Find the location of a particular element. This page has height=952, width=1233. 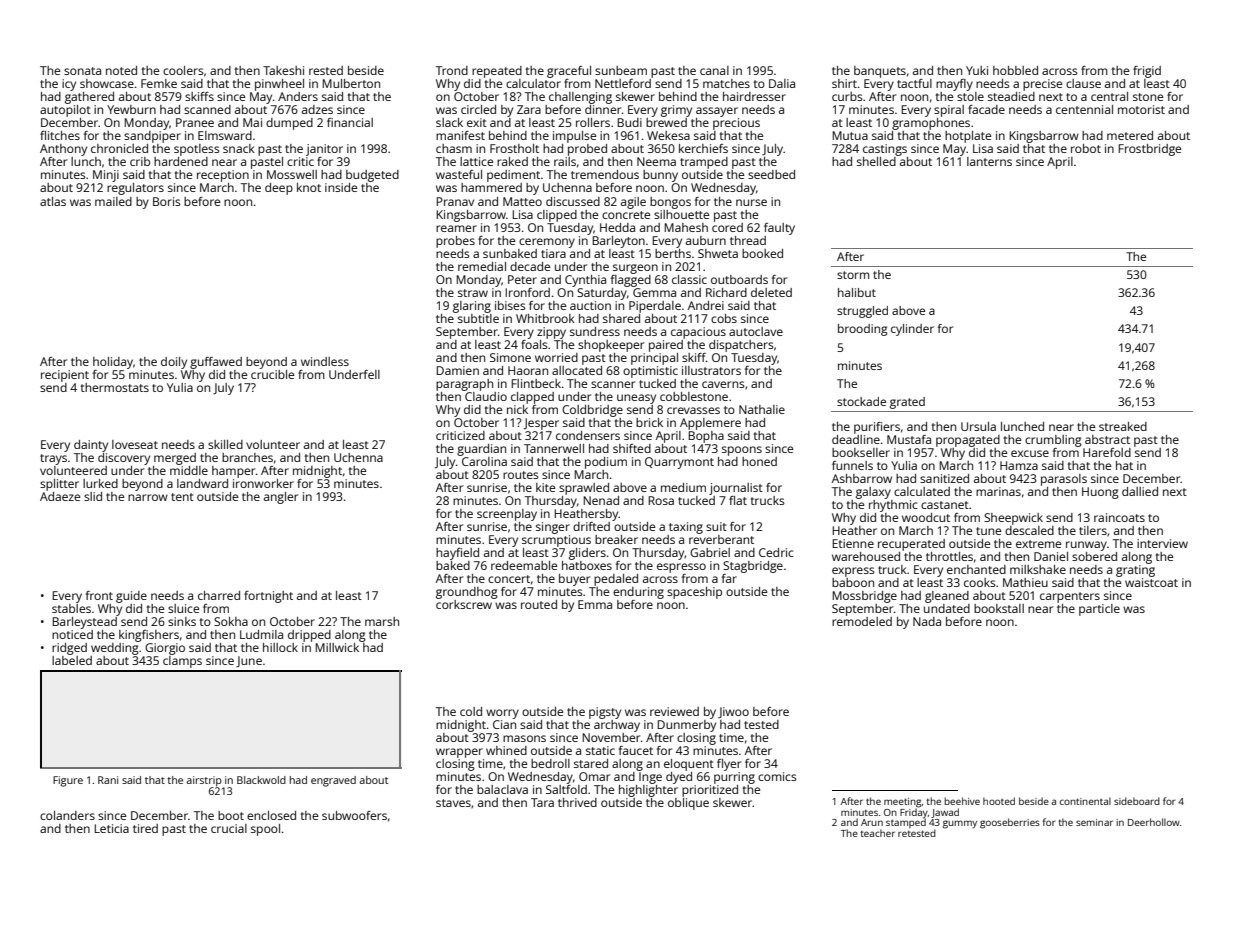

Frostbridge is located at coordinates (1149, 150).
